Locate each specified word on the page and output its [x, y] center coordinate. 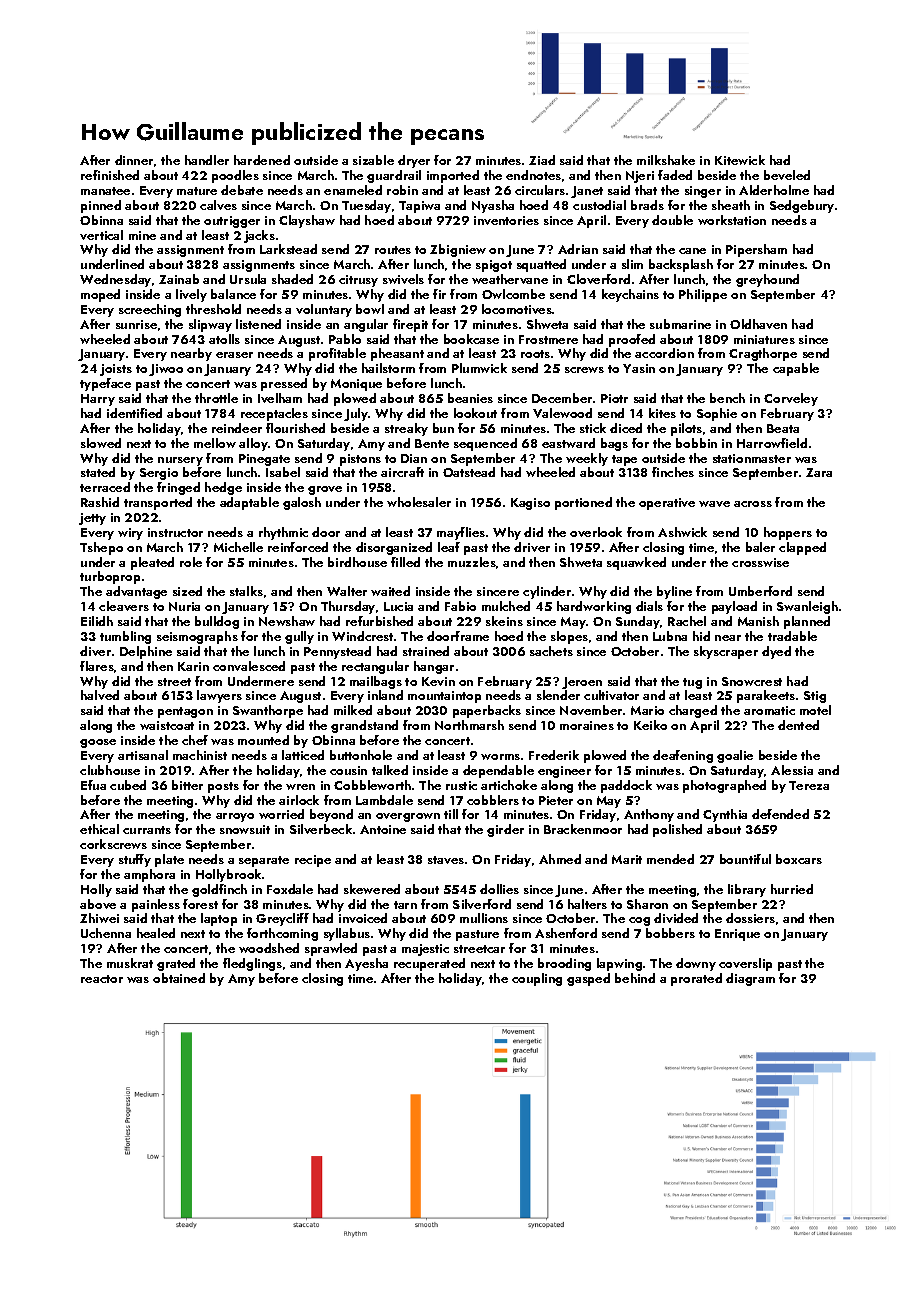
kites [662, 413]
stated [98, 472]
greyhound [767, 280]
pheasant [397, 354]
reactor [102, 979]
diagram [750, 979]
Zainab [179, 279]
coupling [537, 979]
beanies [470, 398]
